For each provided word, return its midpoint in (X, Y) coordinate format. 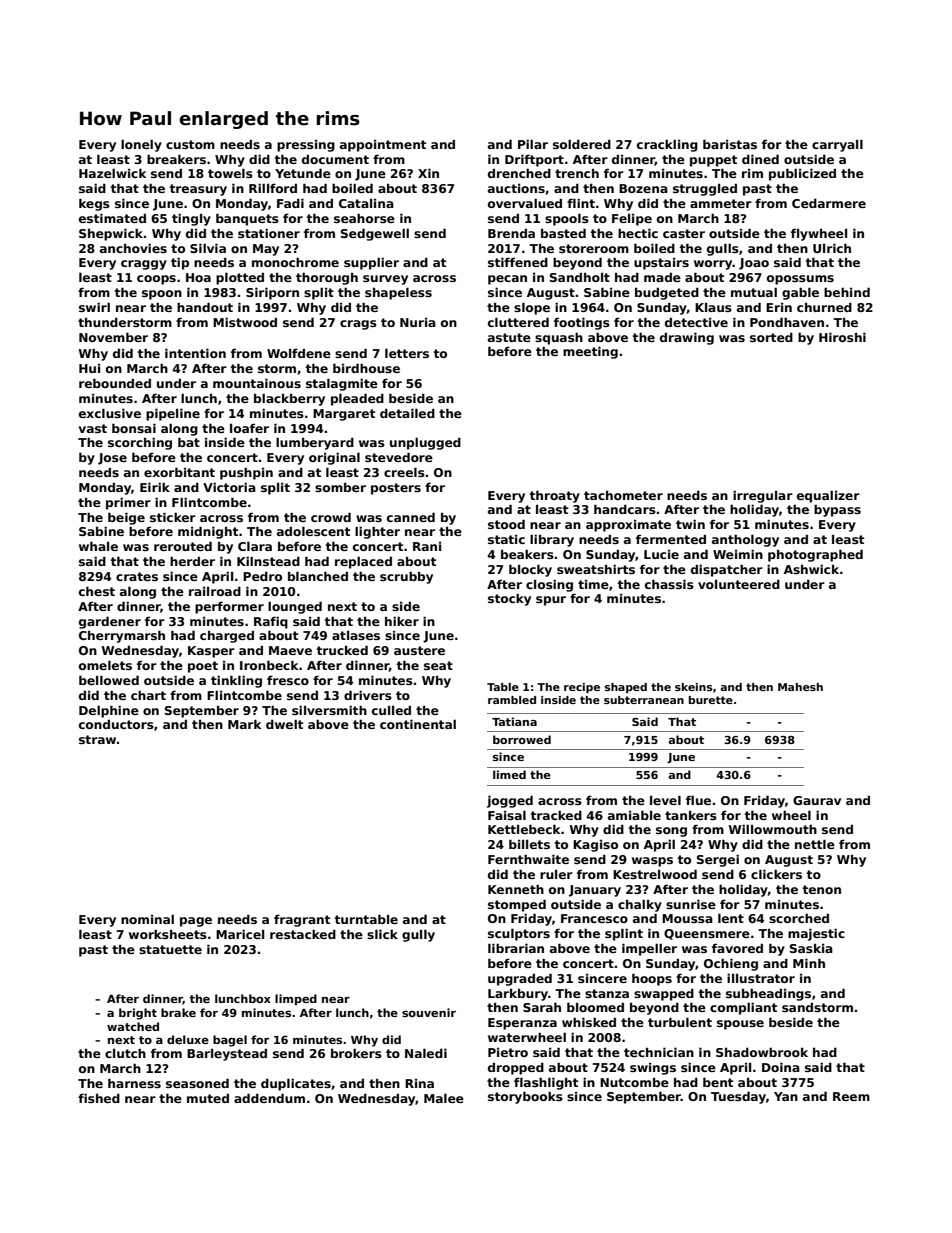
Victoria (229, 487)
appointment (383, 146)
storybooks (525, 1097)
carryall (837, 145)
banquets (247, 219)
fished (99, 1098)
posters (396, 489)
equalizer (828, 496)
